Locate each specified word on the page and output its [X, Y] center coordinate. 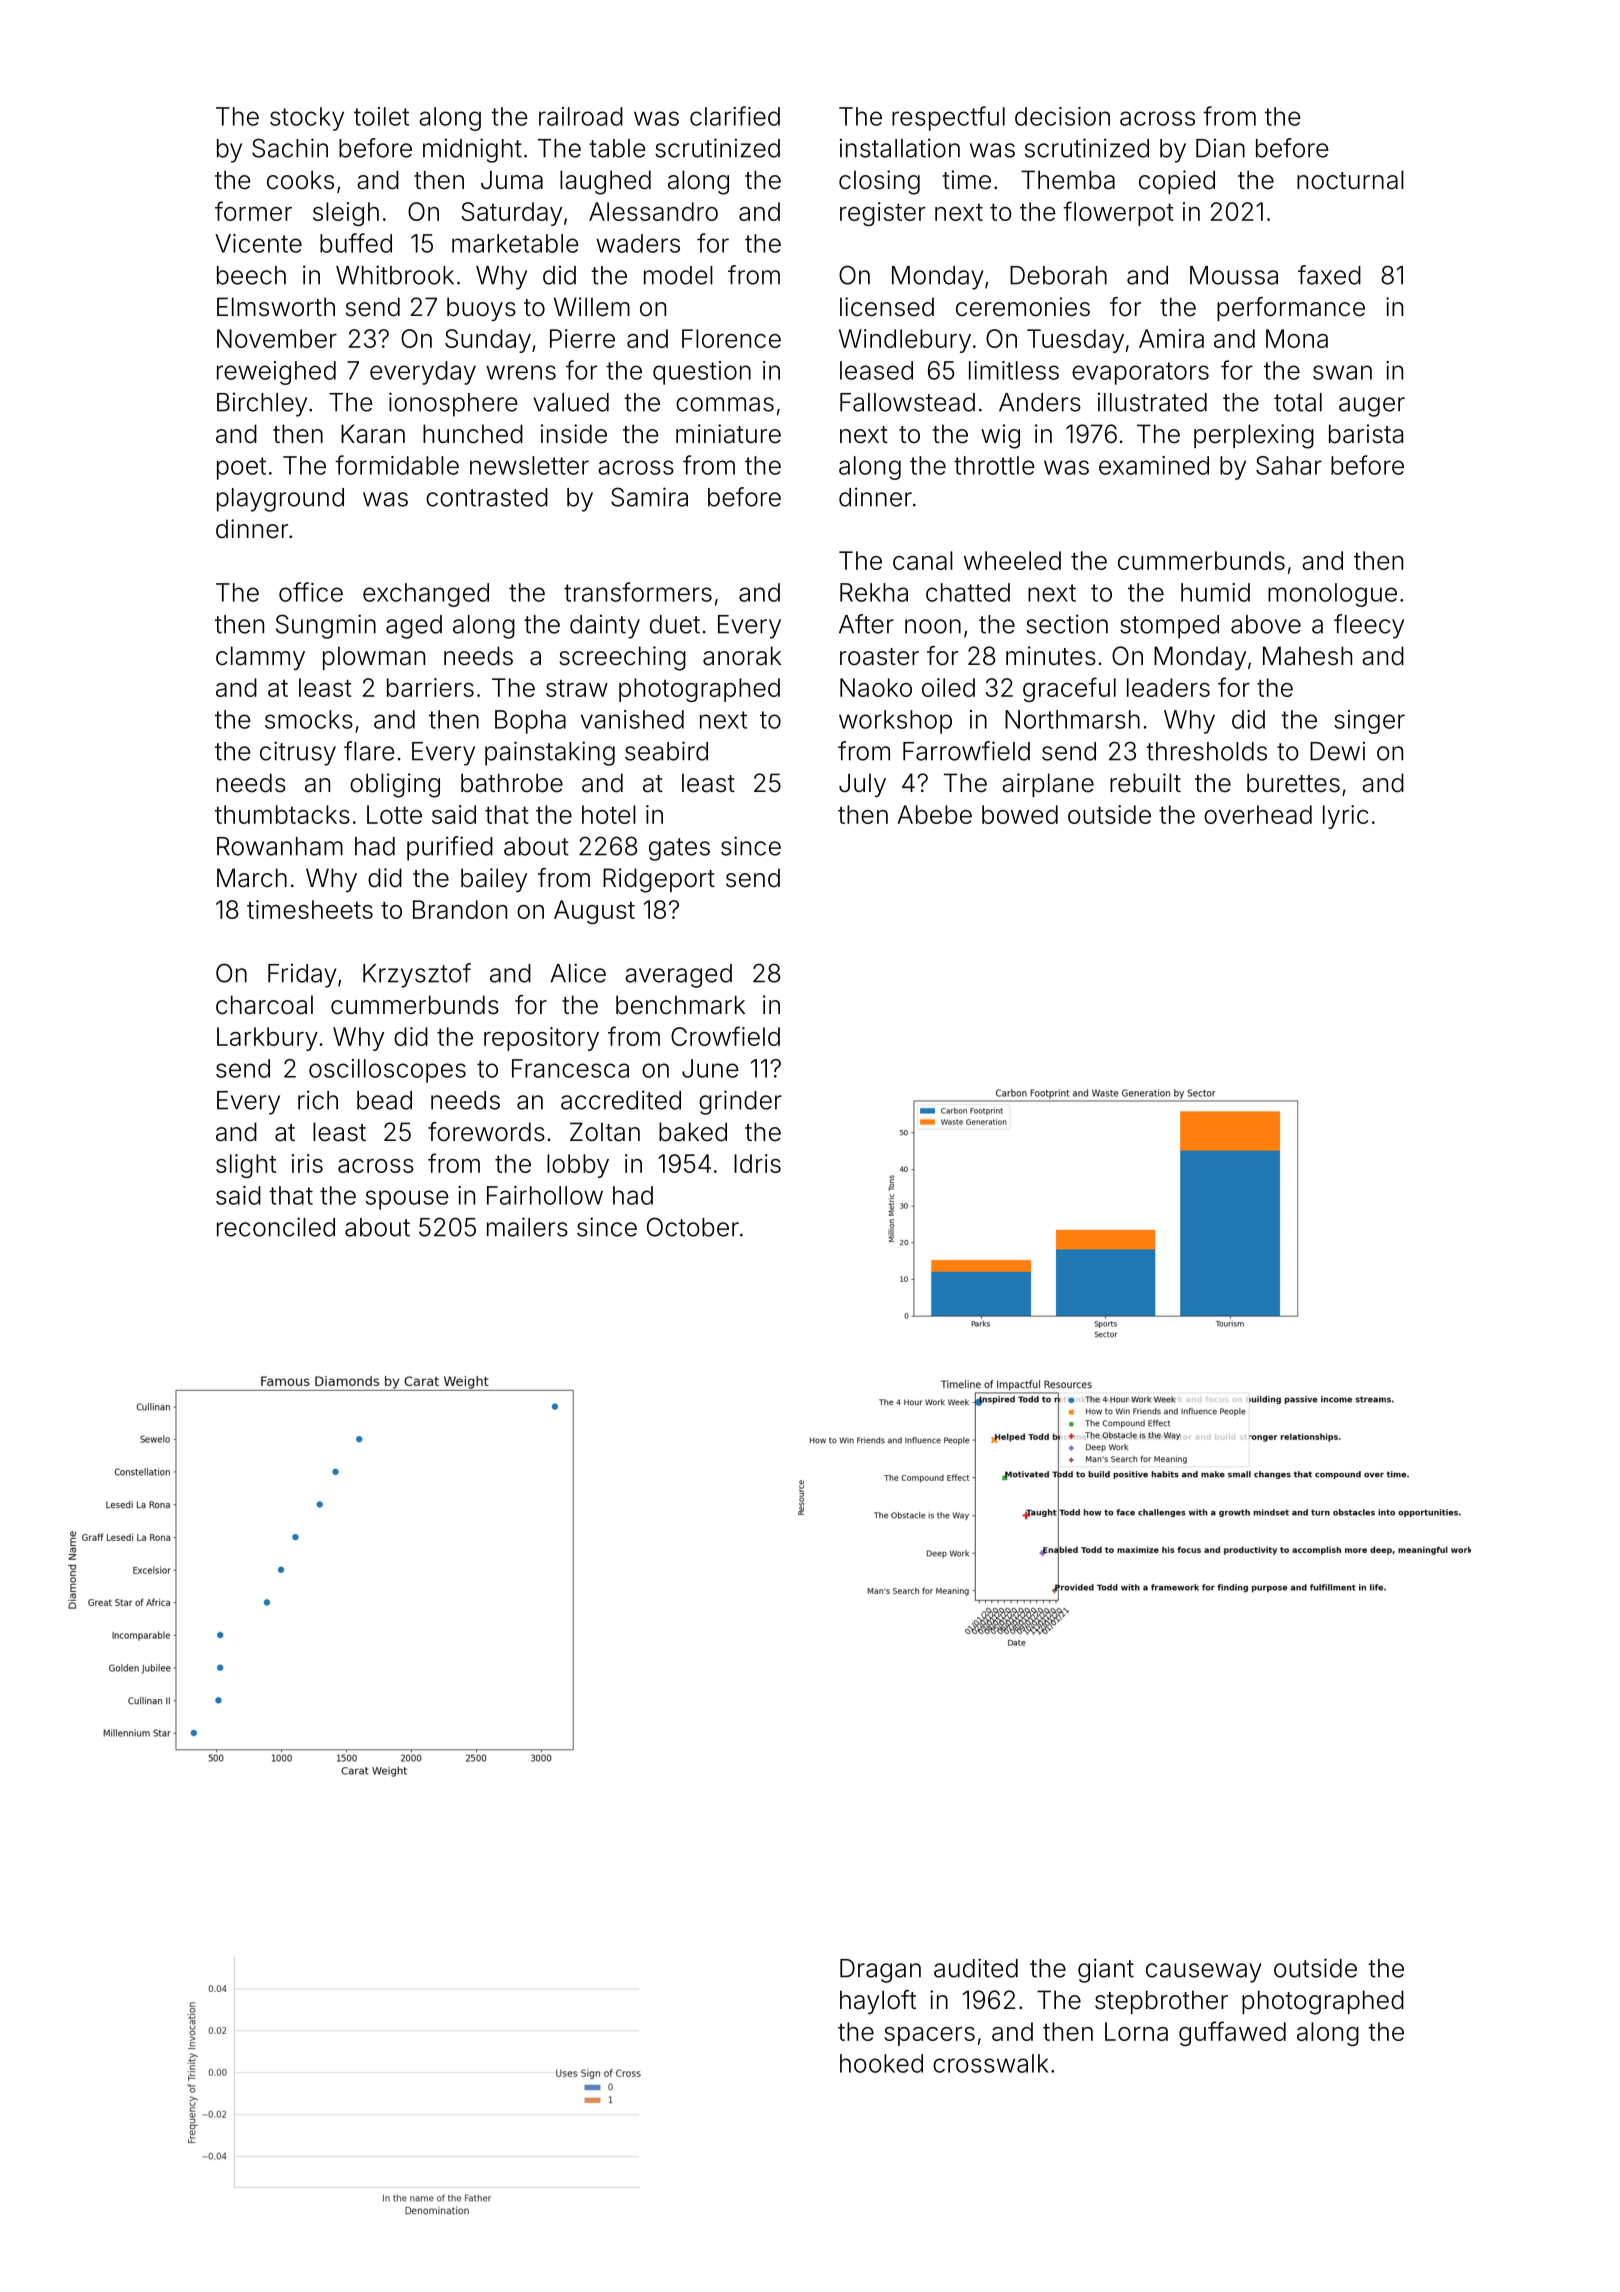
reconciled [276, 1227]
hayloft [878, 2002]
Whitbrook [395, 275]
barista [1366, 434]
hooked [881, 2063]
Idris [757, 1163]
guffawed [1232, 2033]
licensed [887, 307]
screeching [622, 658]
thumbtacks [282, 814]
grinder [740, 1102]
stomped [1169, 627]
